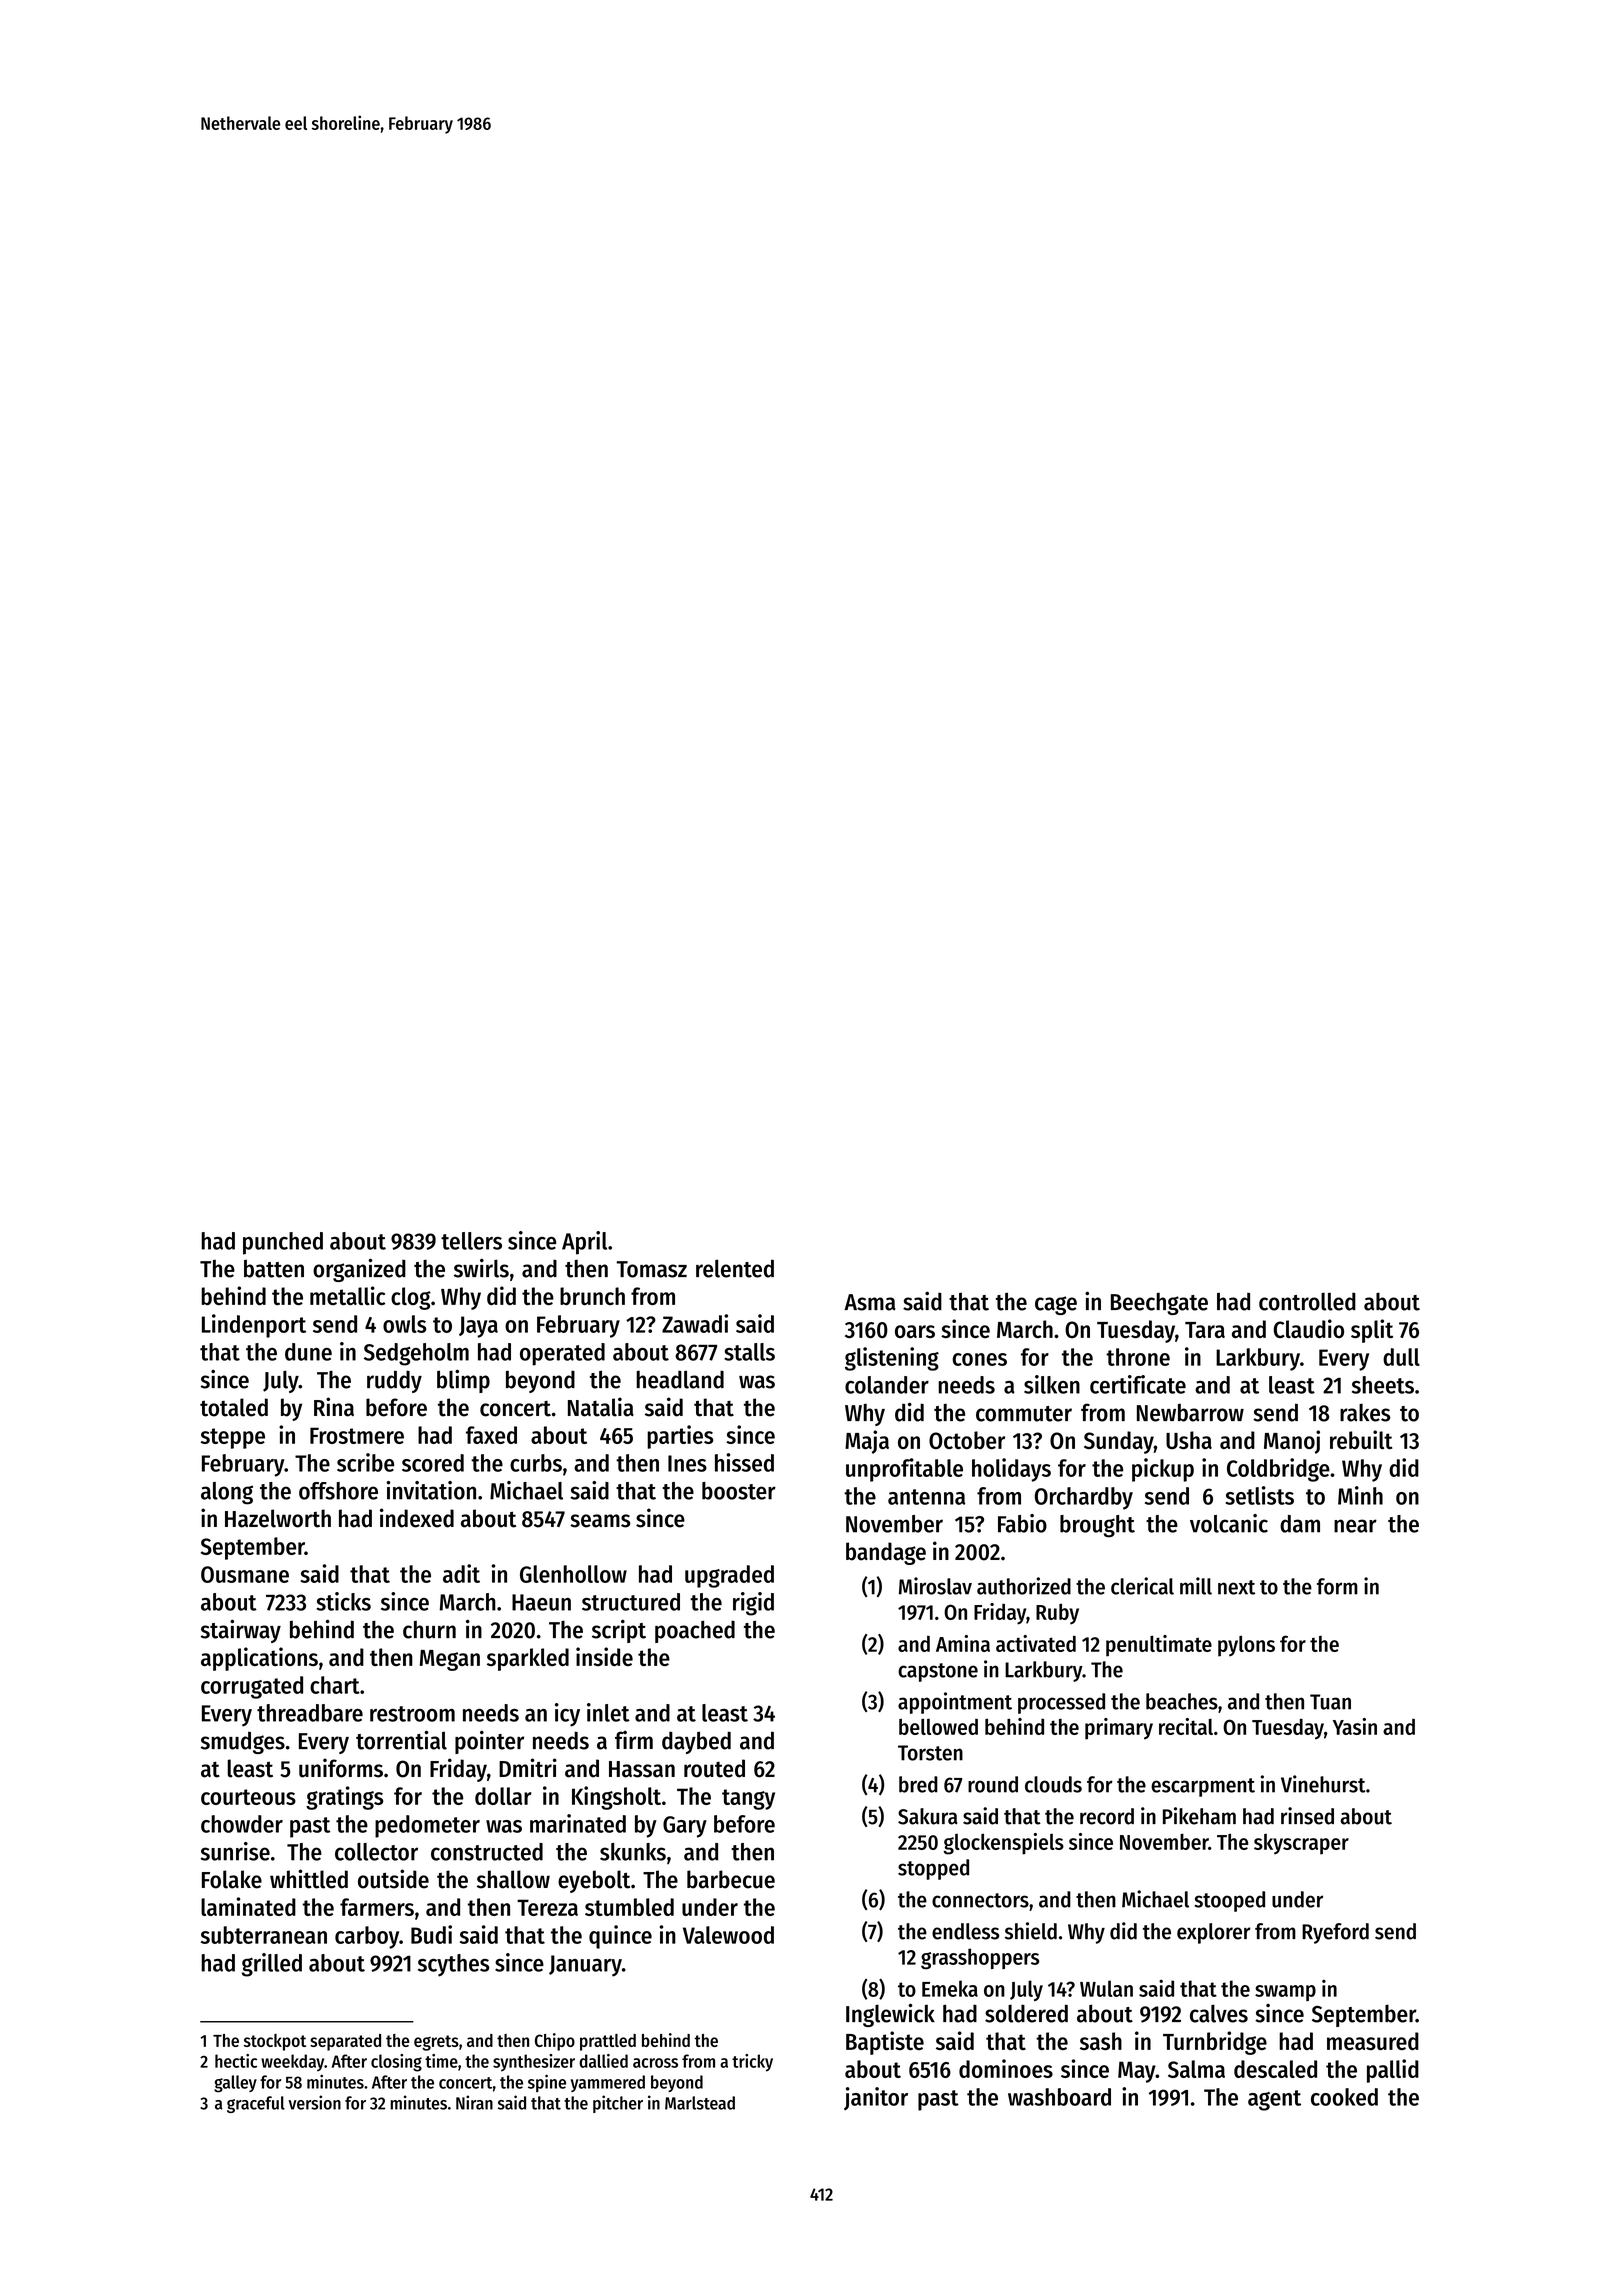  What do you see at coordinates (886, 1553) in the document?
I see `bandage` at bounding box center [886, 1553].
